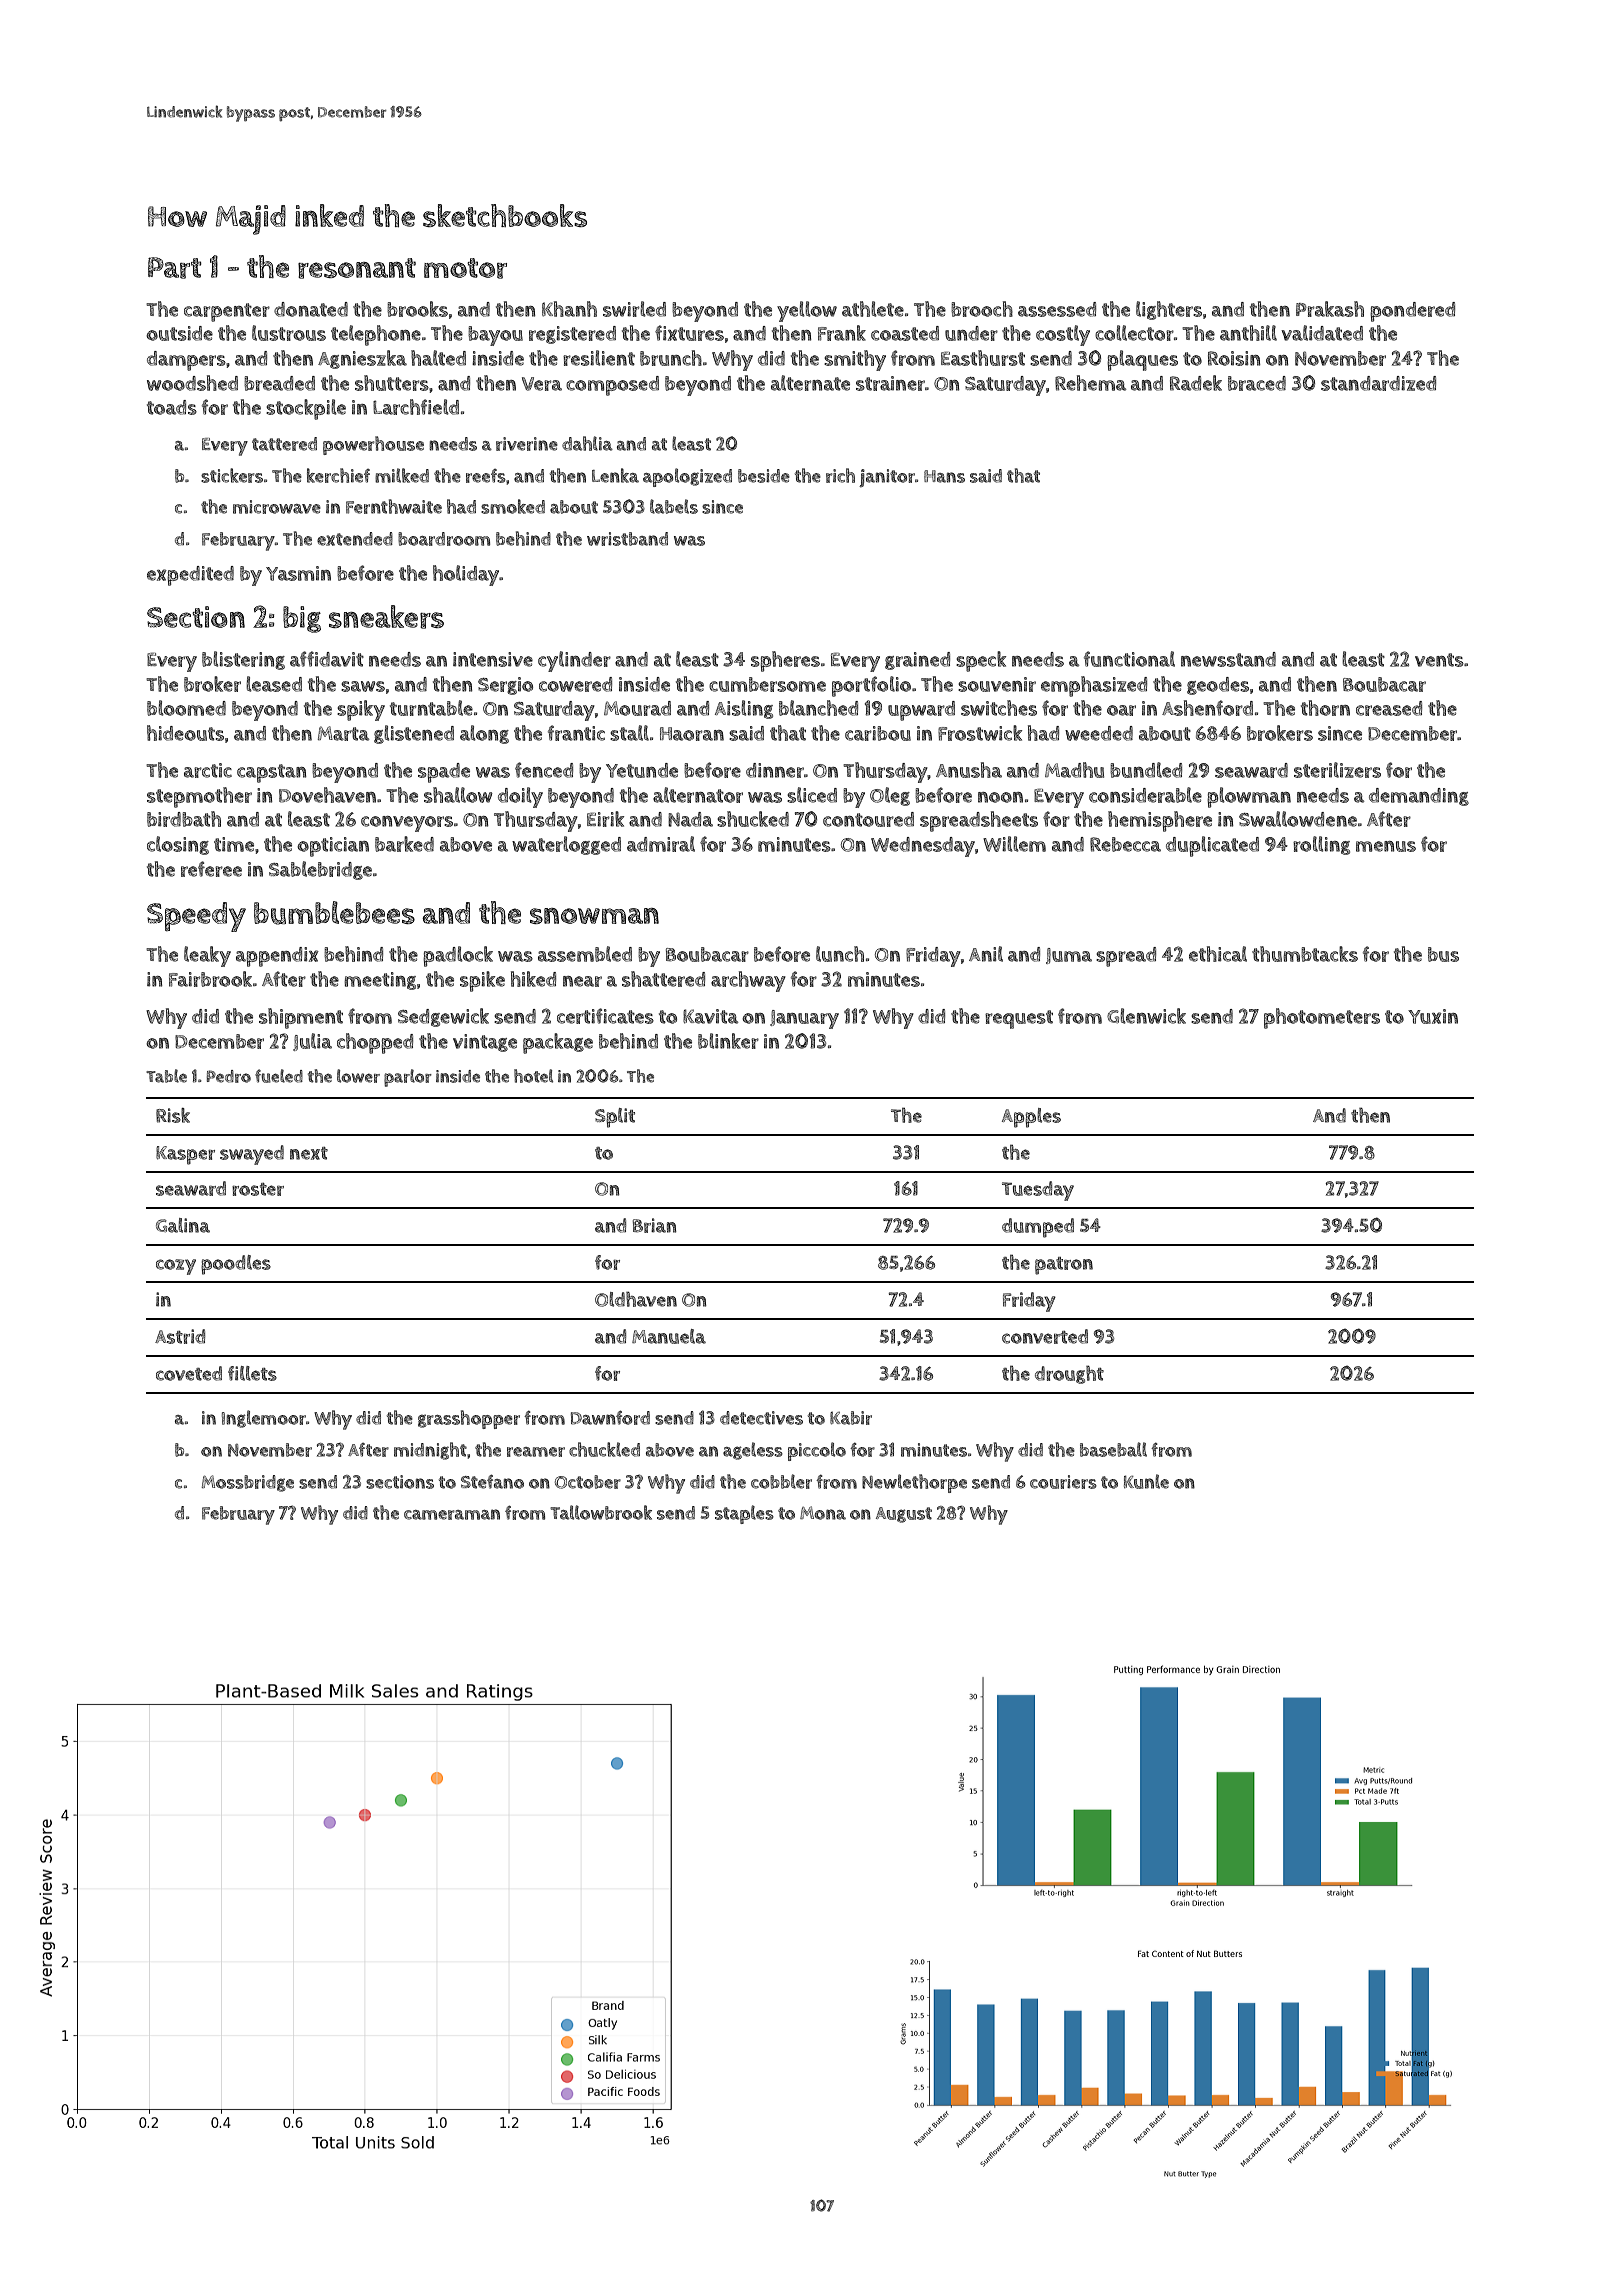 This screenshot has width=1620, height=2292. Describe the element at coordinates (248, 1483) in the screenshot. I see `Mossbridge` at that location.
